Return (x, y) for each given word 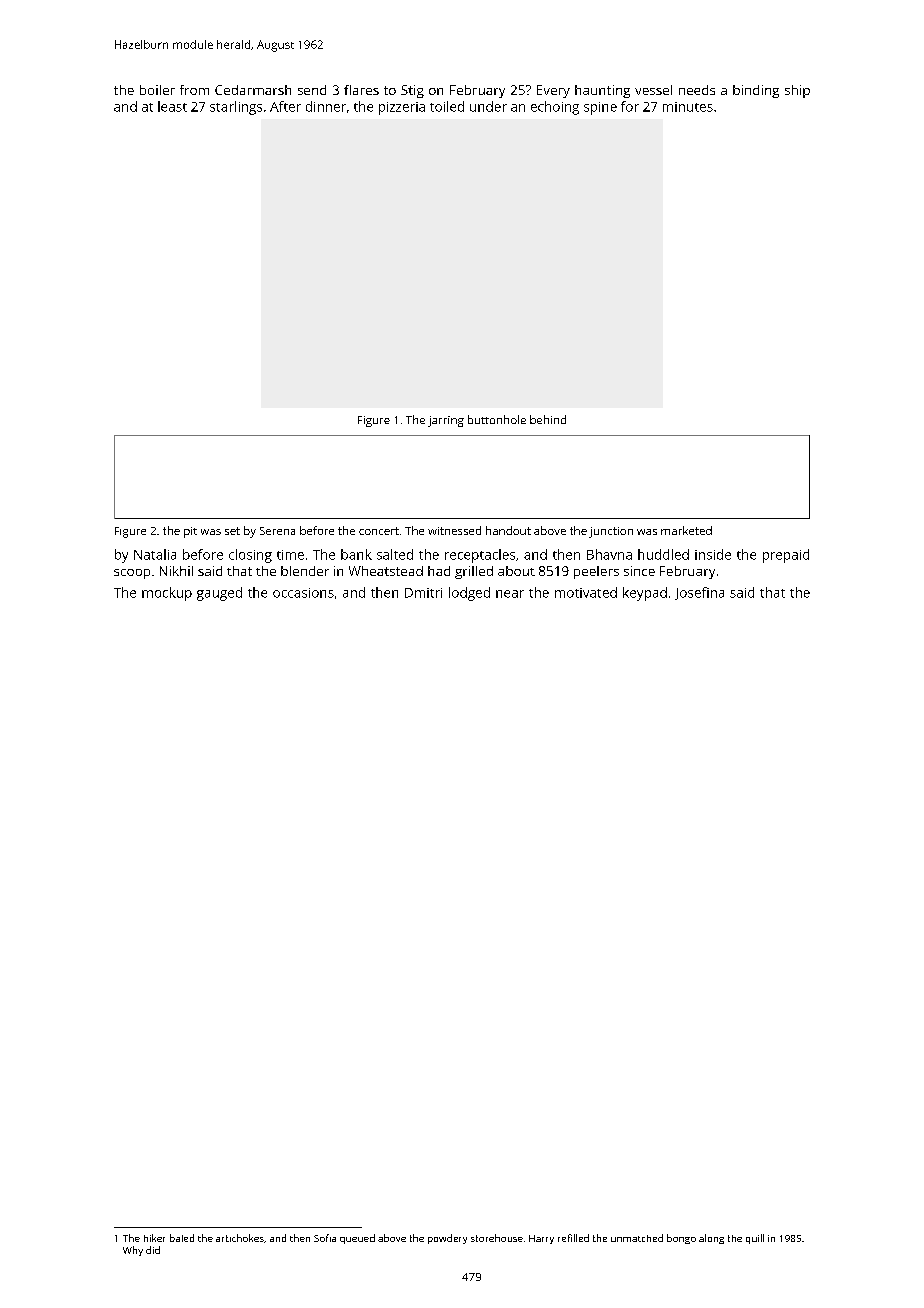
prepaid (786, 556)
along (711, 1239)
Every (553, 91)
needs (697, 90)
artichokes (240, 1238)
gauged (219, 594)
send (312, 90)
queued (357, 1239)
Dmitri (423, 593)
